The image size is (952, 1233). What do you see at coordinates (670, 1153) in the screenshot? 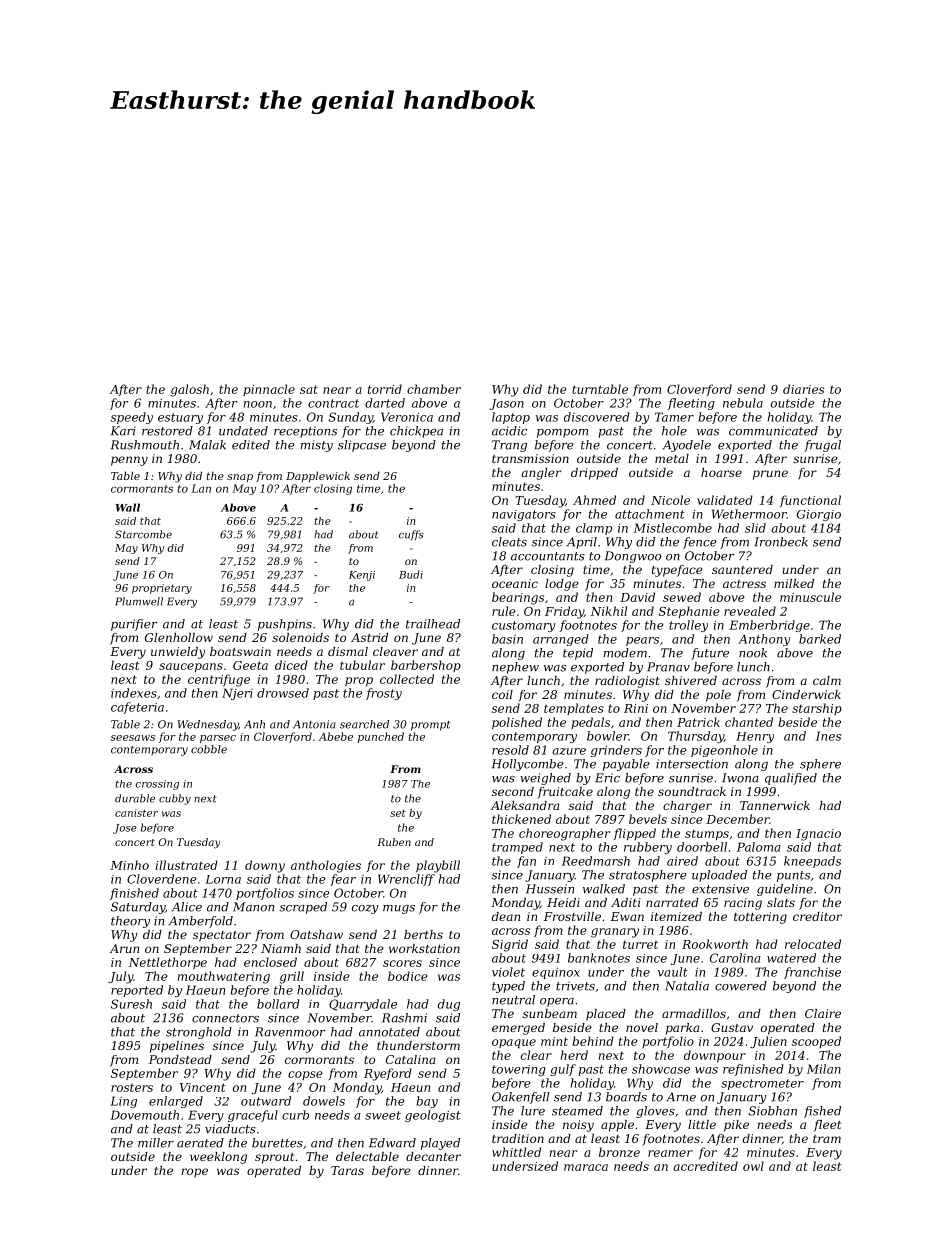
I see `reamer` at bounding box center [670, 1153].
